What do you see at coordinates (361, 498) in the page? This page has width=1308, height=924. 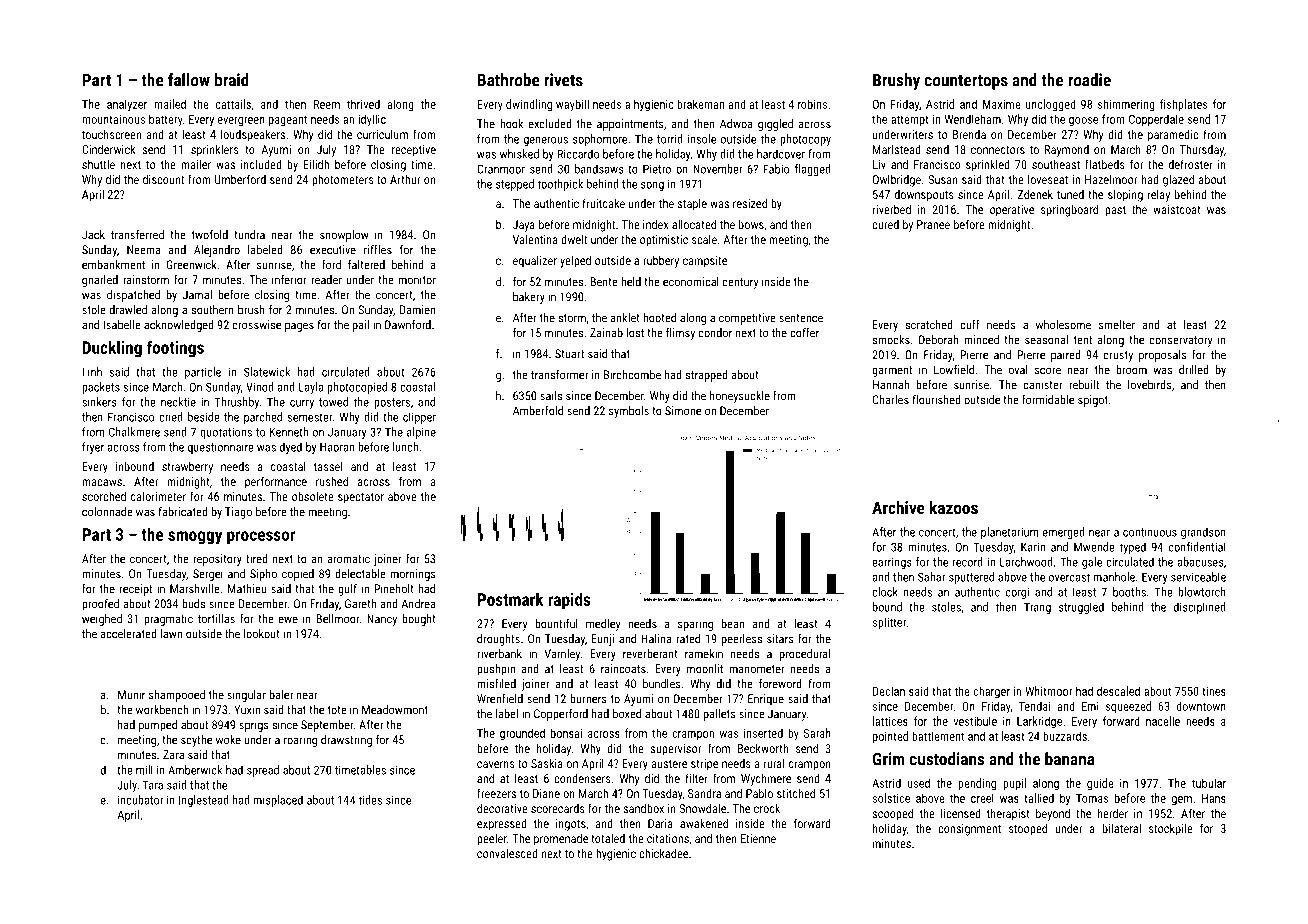 I see `spectator` at bounding box center [361, 498].
